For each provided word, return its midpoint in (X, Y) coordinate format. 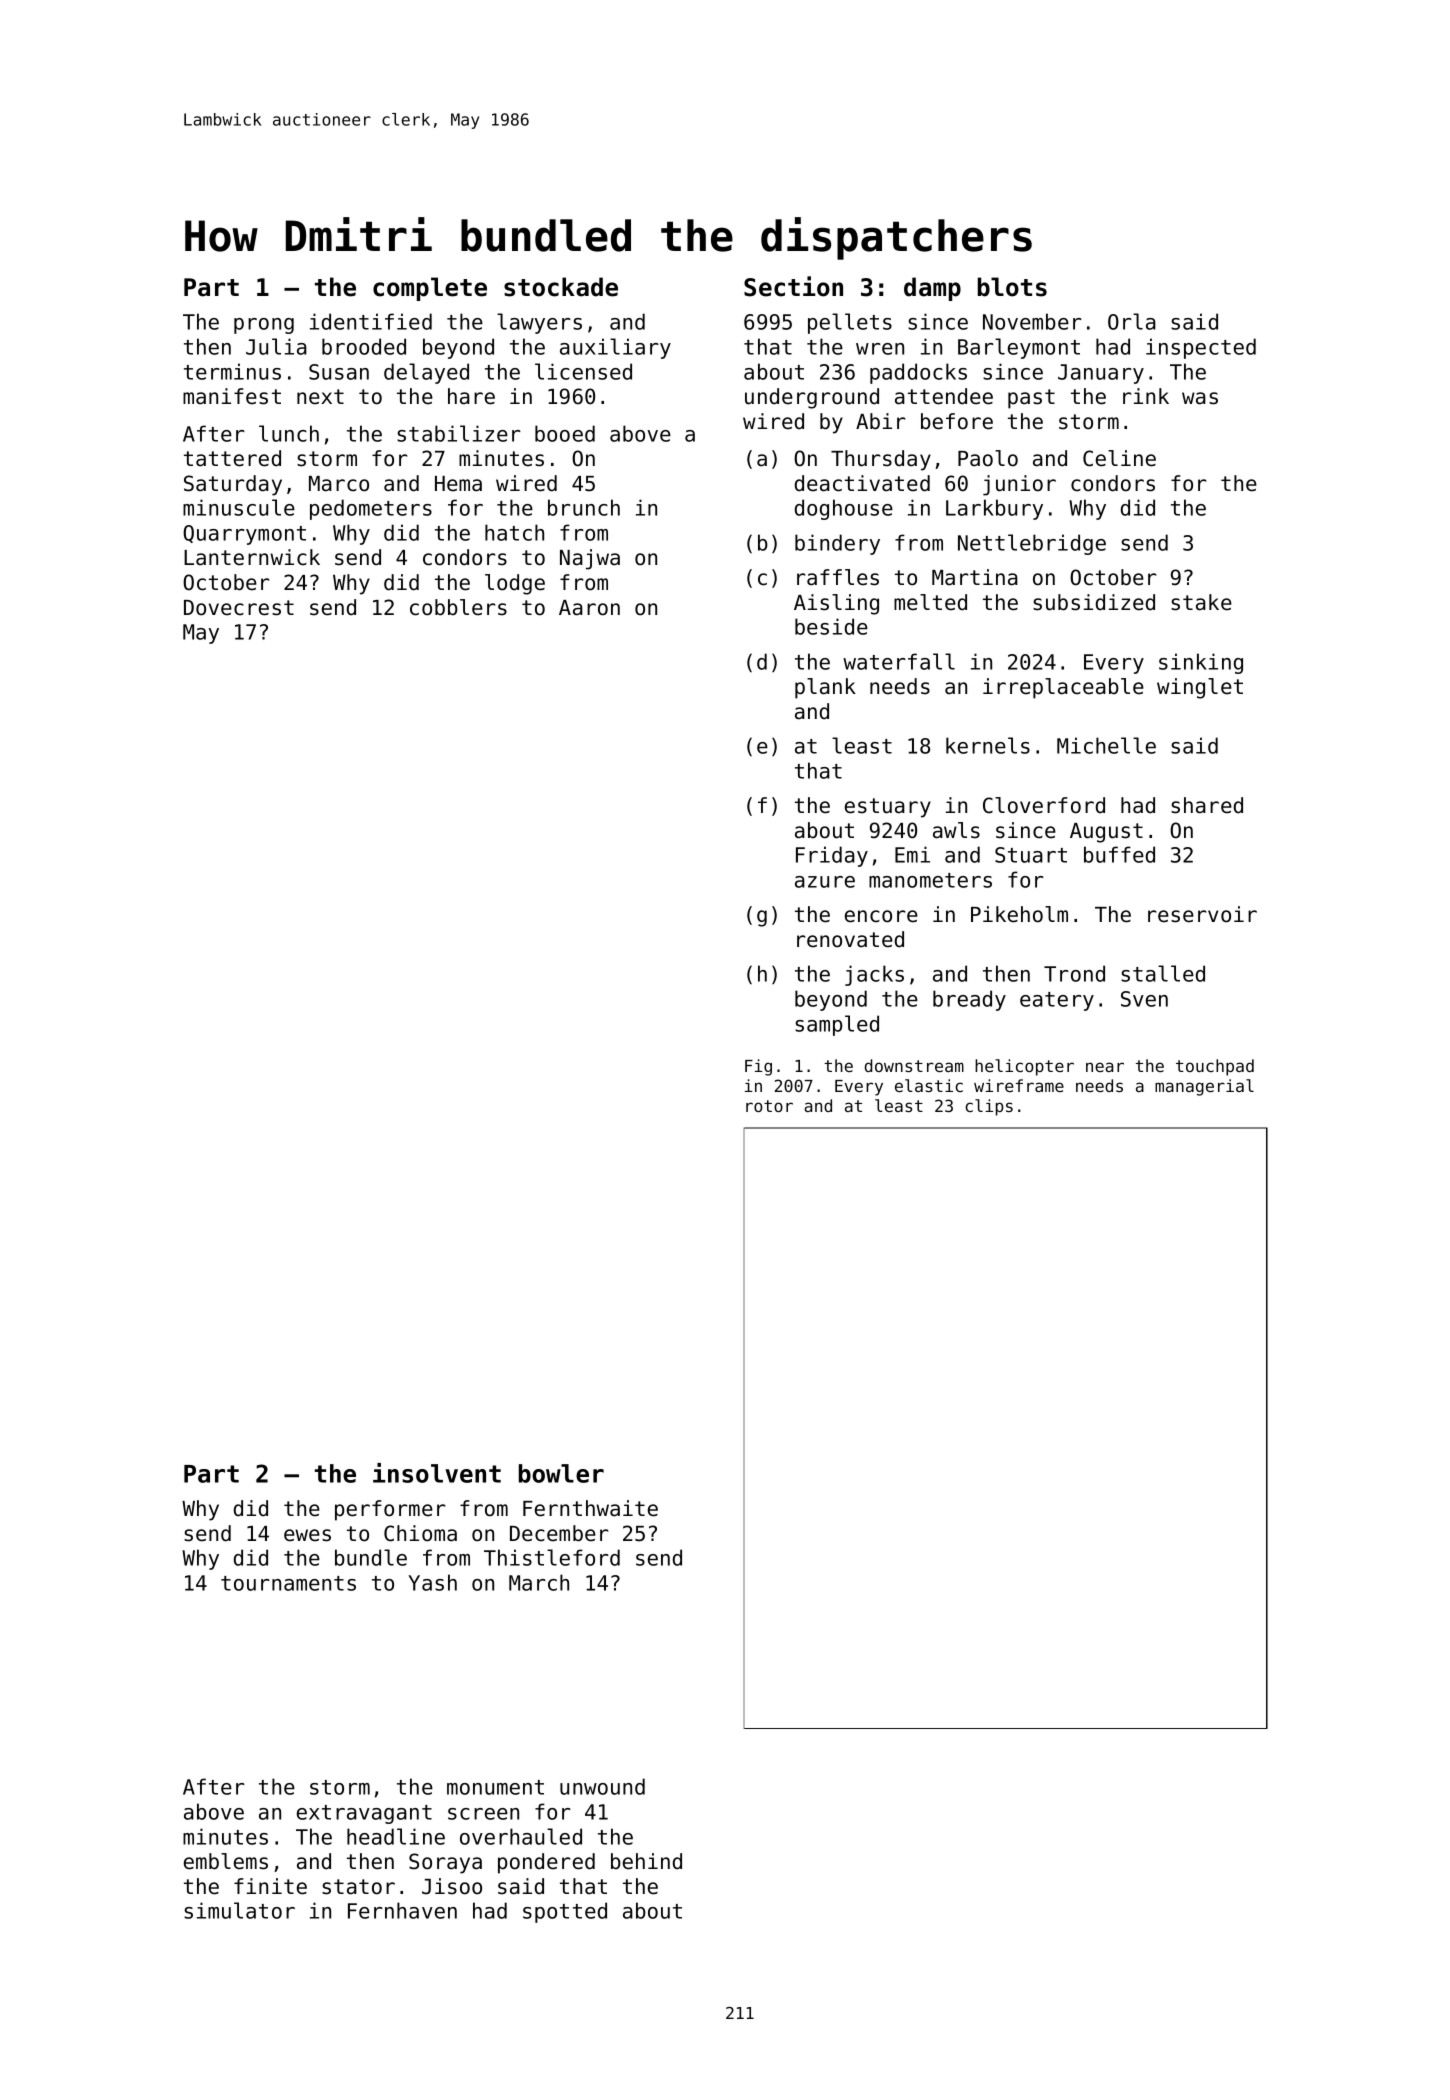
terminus (232, 371)
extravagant (364, 1814)
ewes (307, 1535)
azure (825, 882)
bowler (561, 1473)
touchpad (1215, 1067)
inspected (1201, 348)
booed (565, 433)
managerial (1204, 1087)
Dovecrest (239, 608)
